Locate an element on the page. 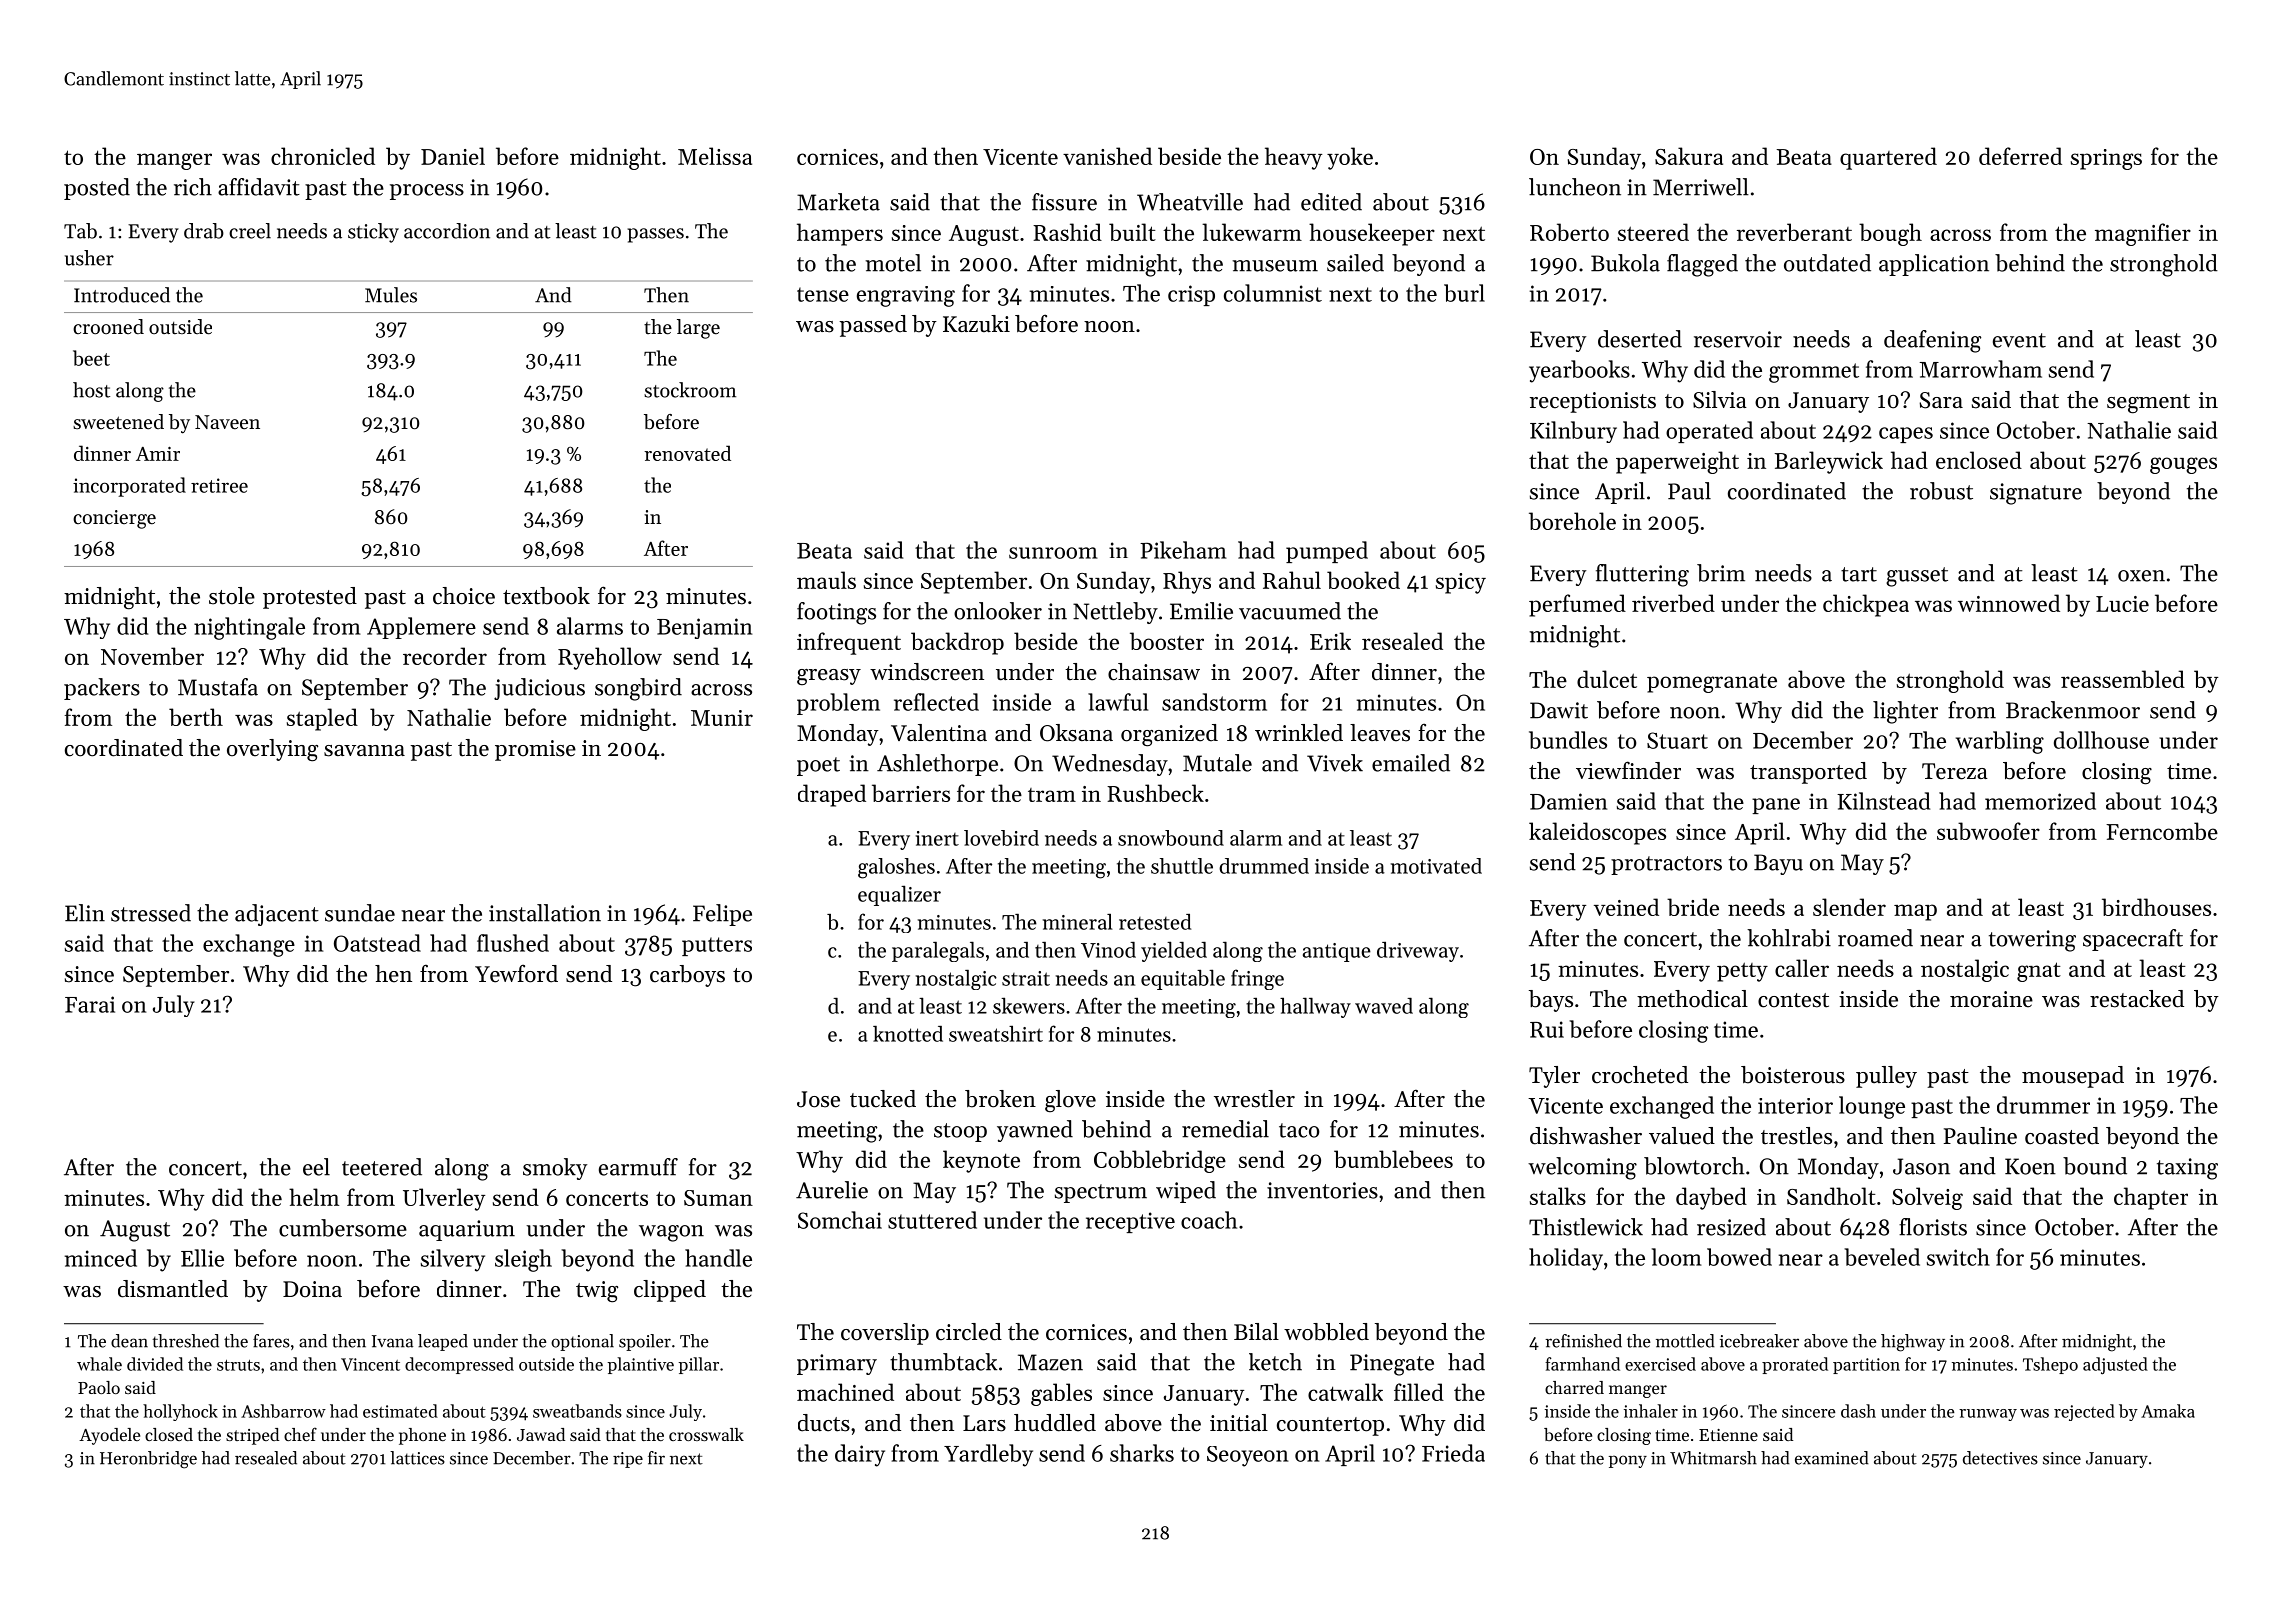  lattices is located at coordinates (417, 1458).
